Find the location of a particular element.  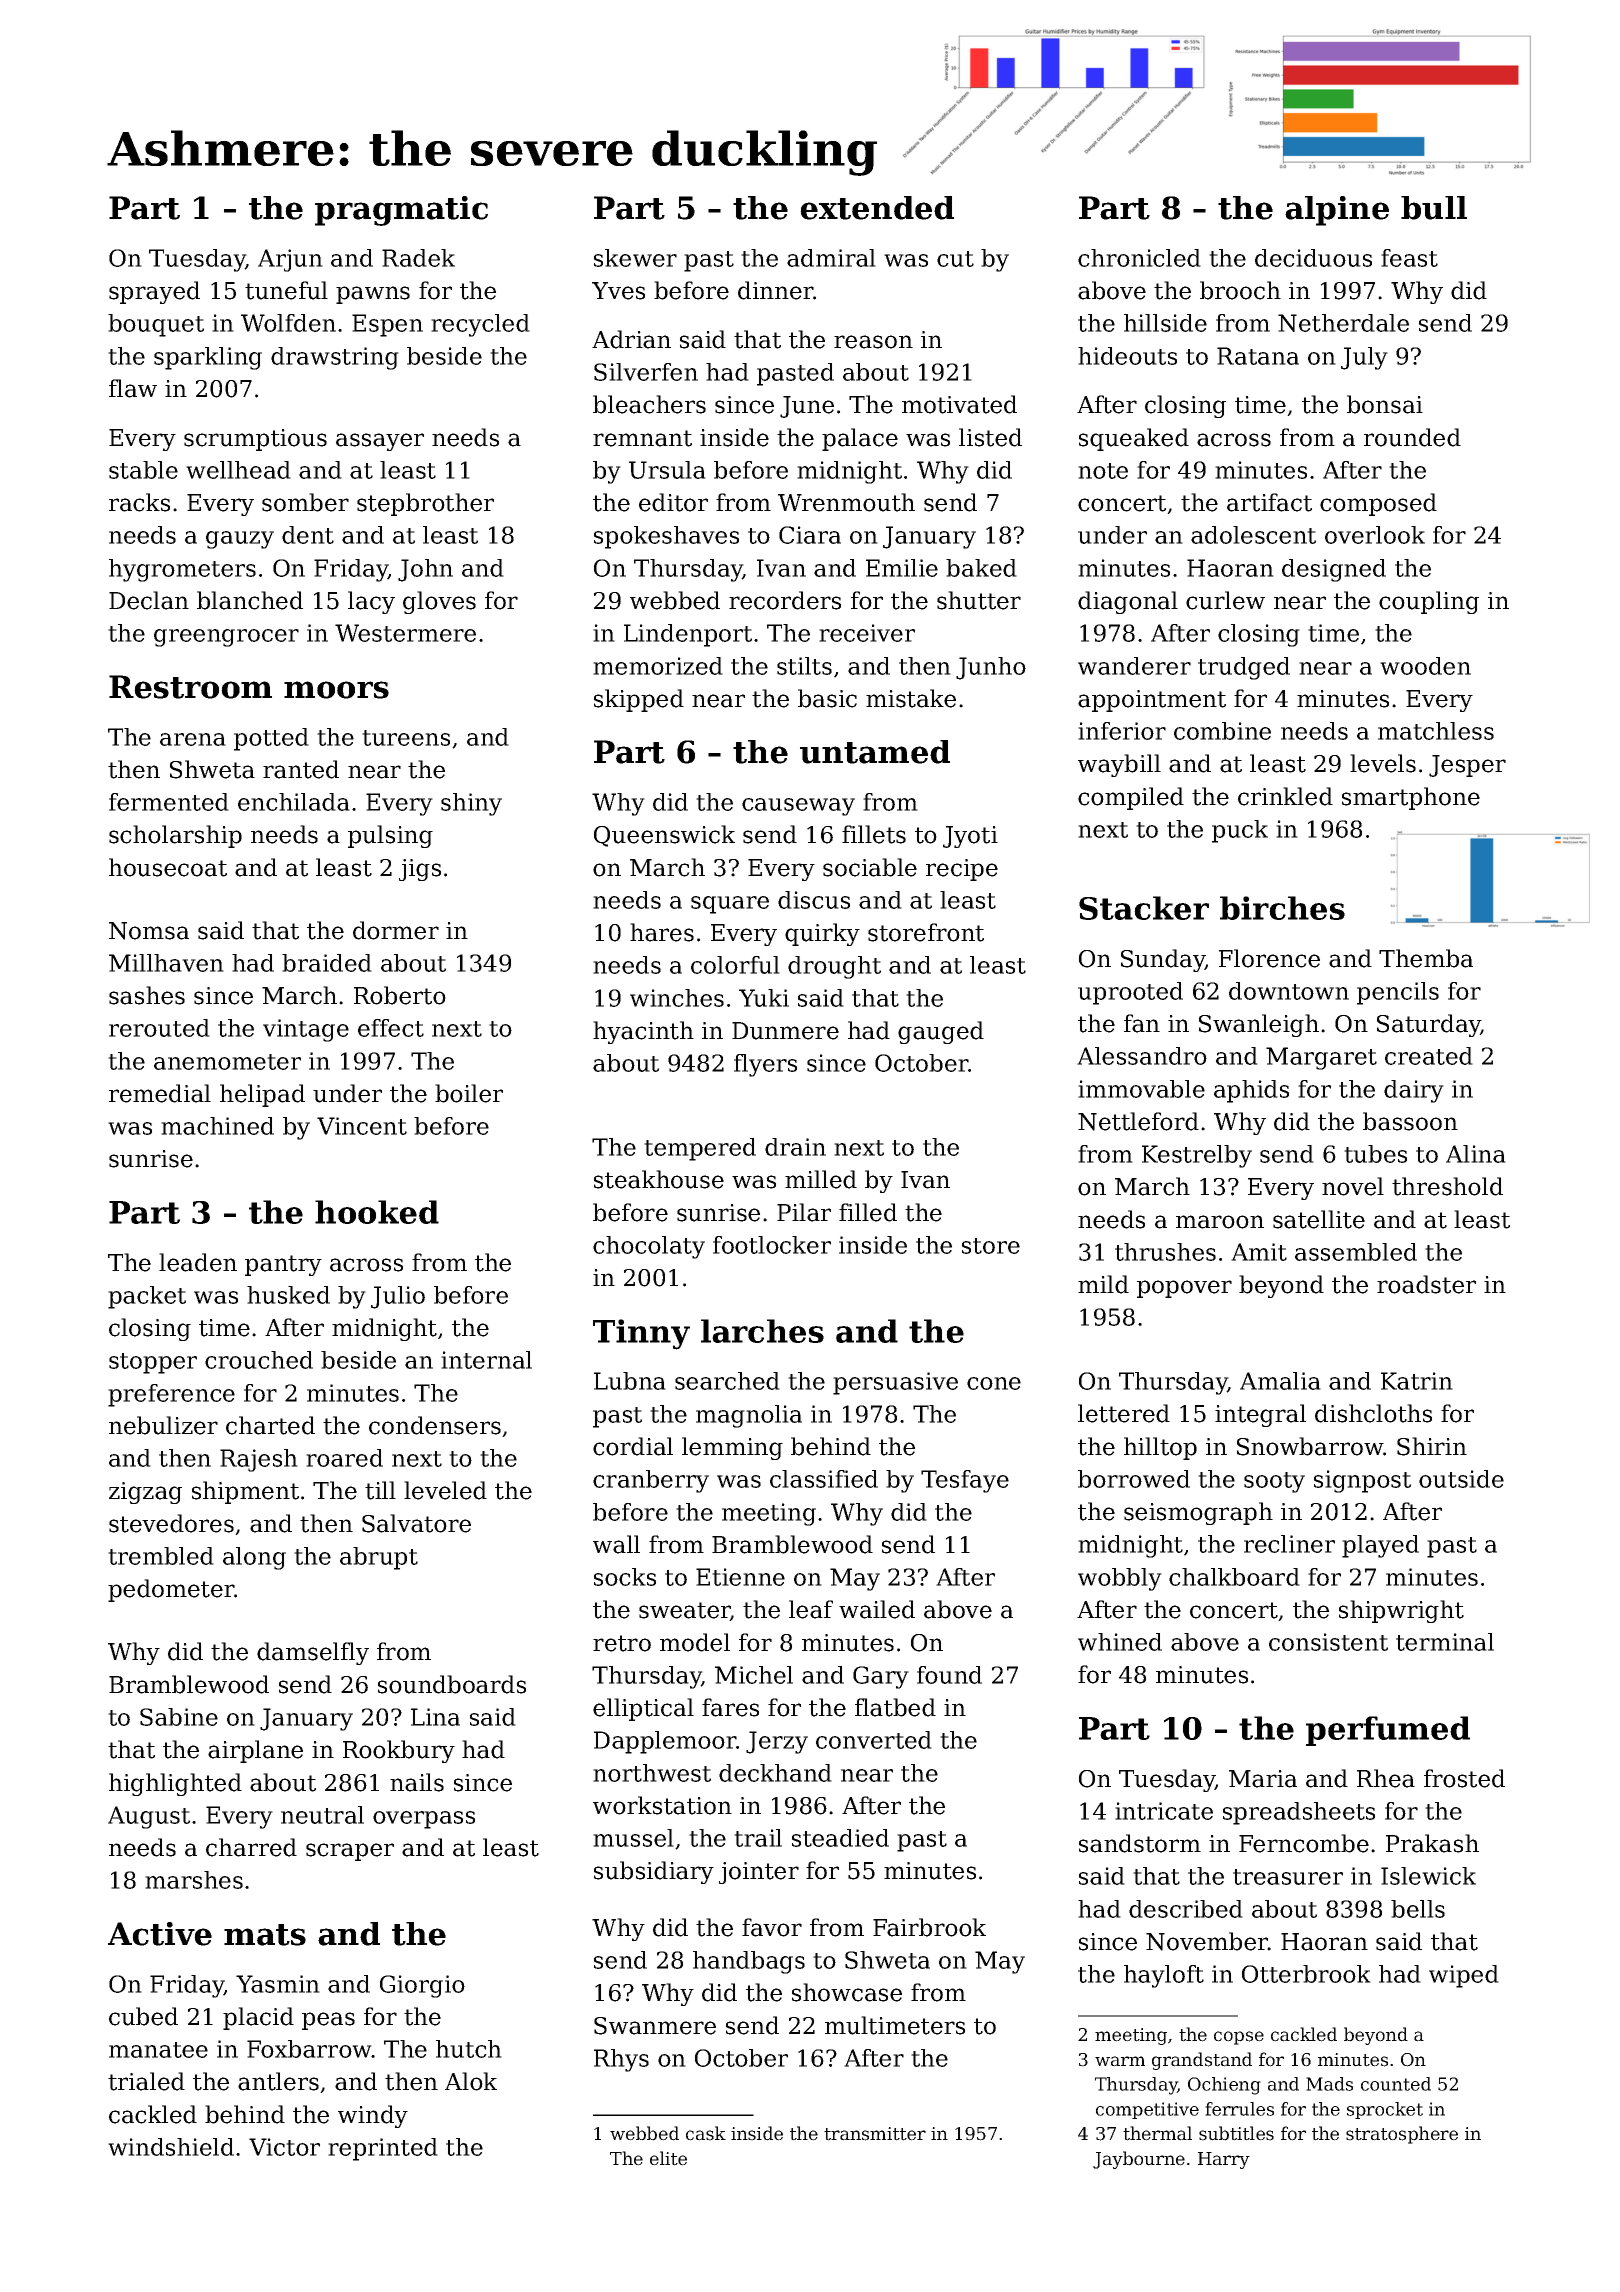

reason is located at coordinates (873, 342).
